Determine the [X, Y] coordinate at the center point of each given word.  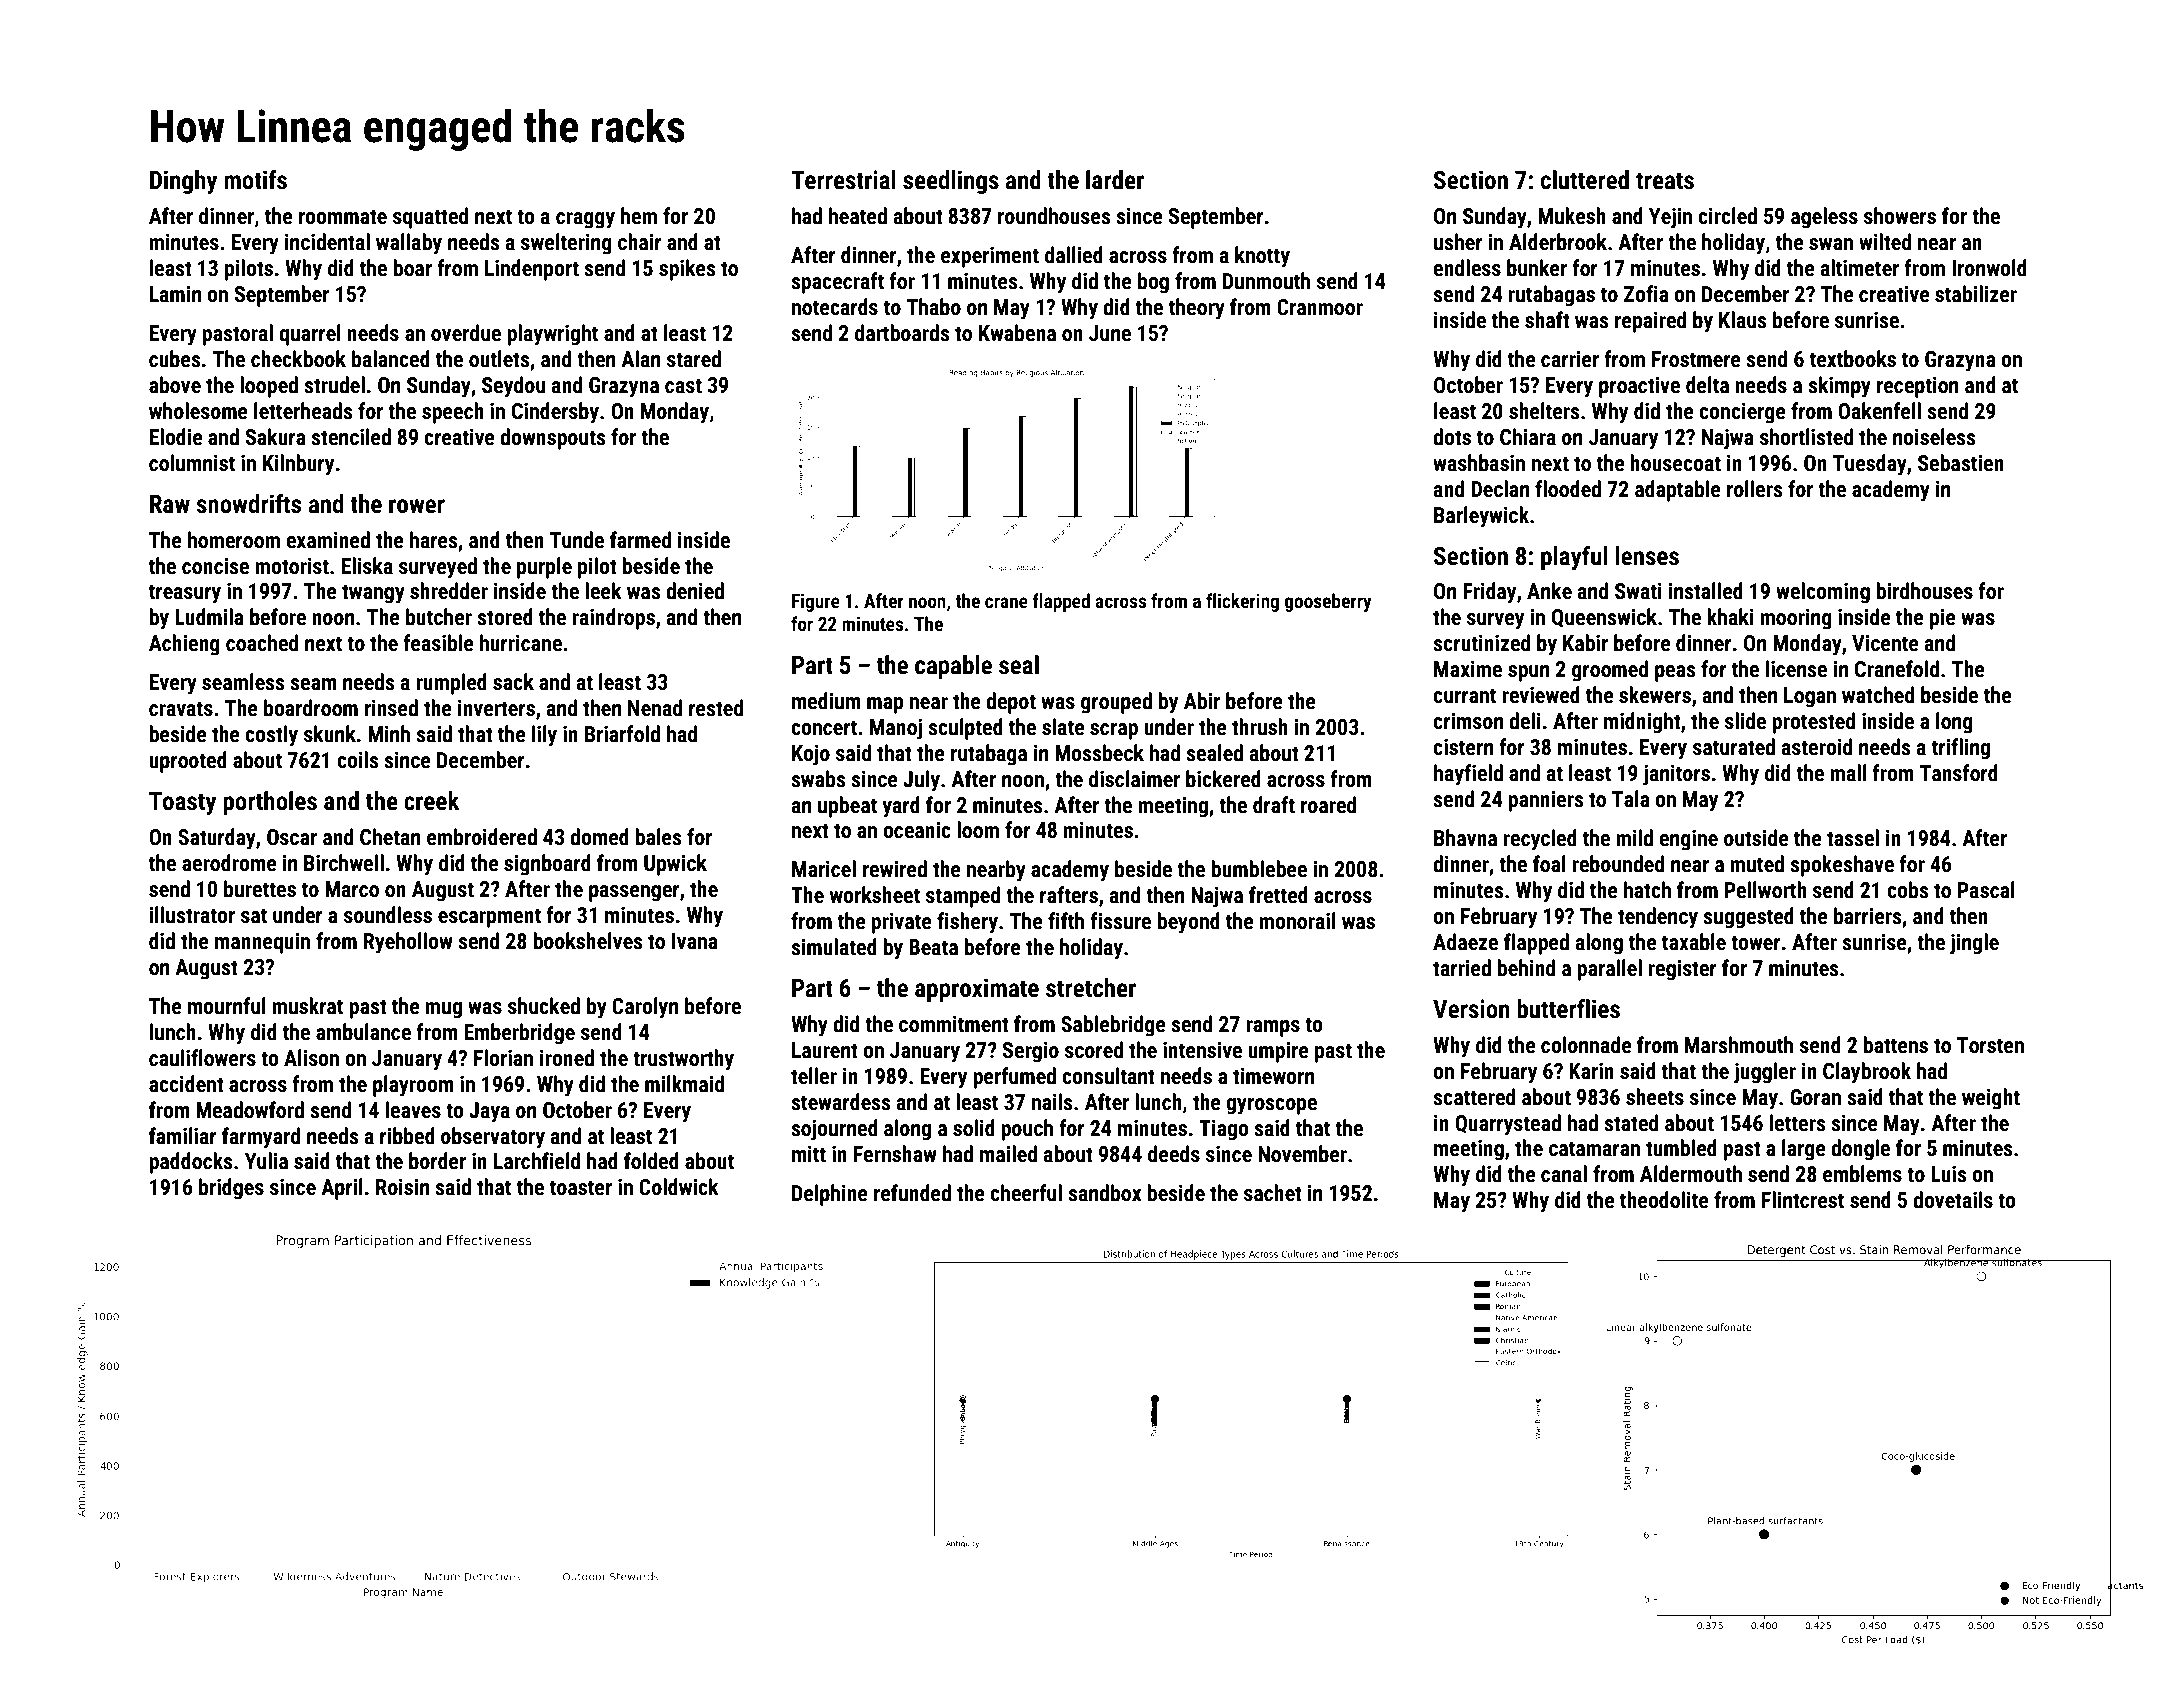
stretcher [1091, 988]
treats [1665, 181]
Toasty [182, 803]
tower [1756, 943]
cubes [175, 359]
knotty [1262, 257]
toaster [581, 1188]
